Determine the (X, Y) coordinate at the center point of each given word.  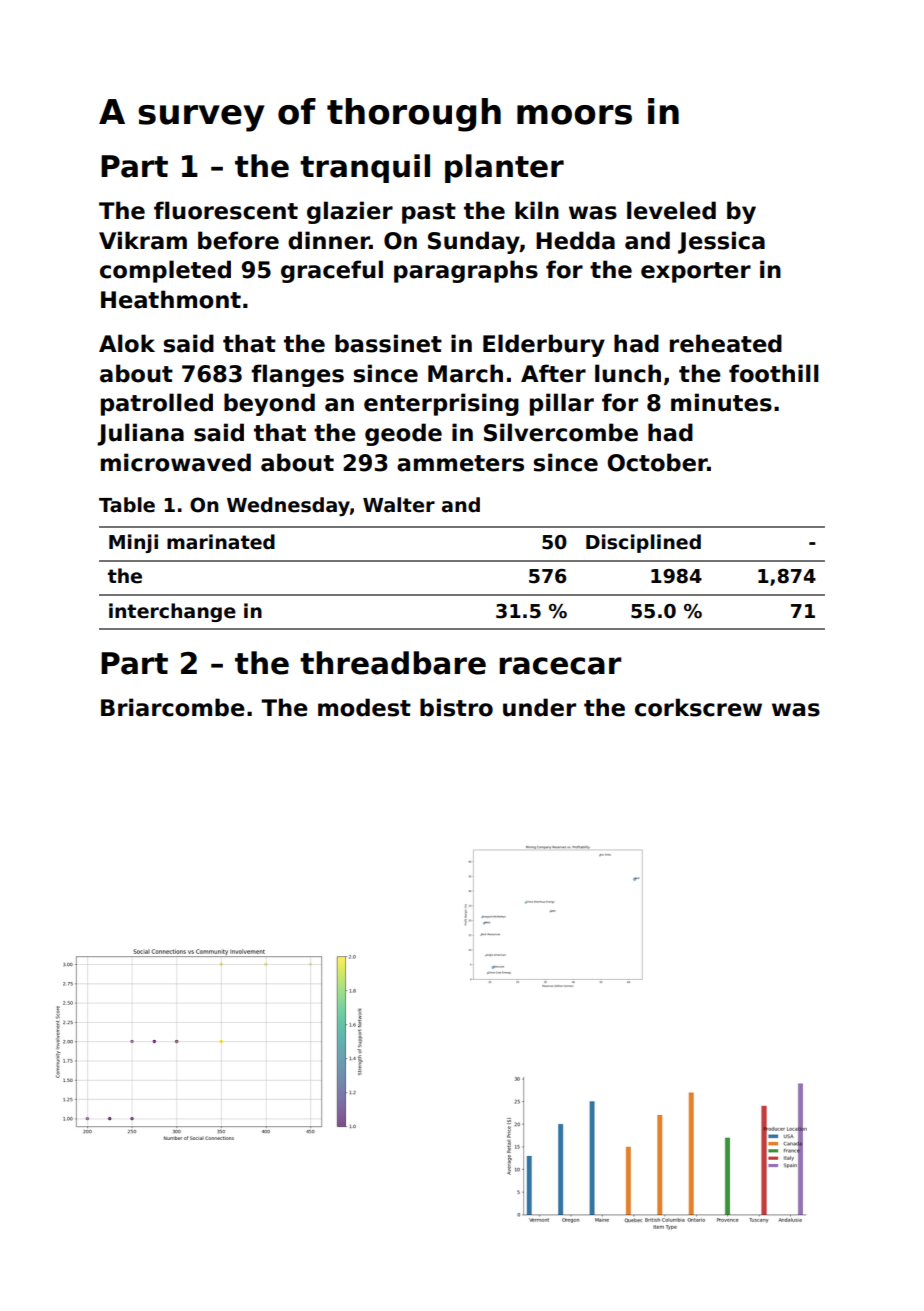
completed (165, 271)
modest (364, 707)
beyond (269, 404)
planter (504, 168)
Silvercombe (561, 432)
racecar (560, 666)
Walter (399, 505)
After (553, 373)
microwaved (176, 462)
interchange (172, 612)
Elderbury (544, 345)
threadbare (393, 663)
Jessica (721, 242)
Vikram (143, 240)
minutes (721, 402)
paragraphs (466, 271)
